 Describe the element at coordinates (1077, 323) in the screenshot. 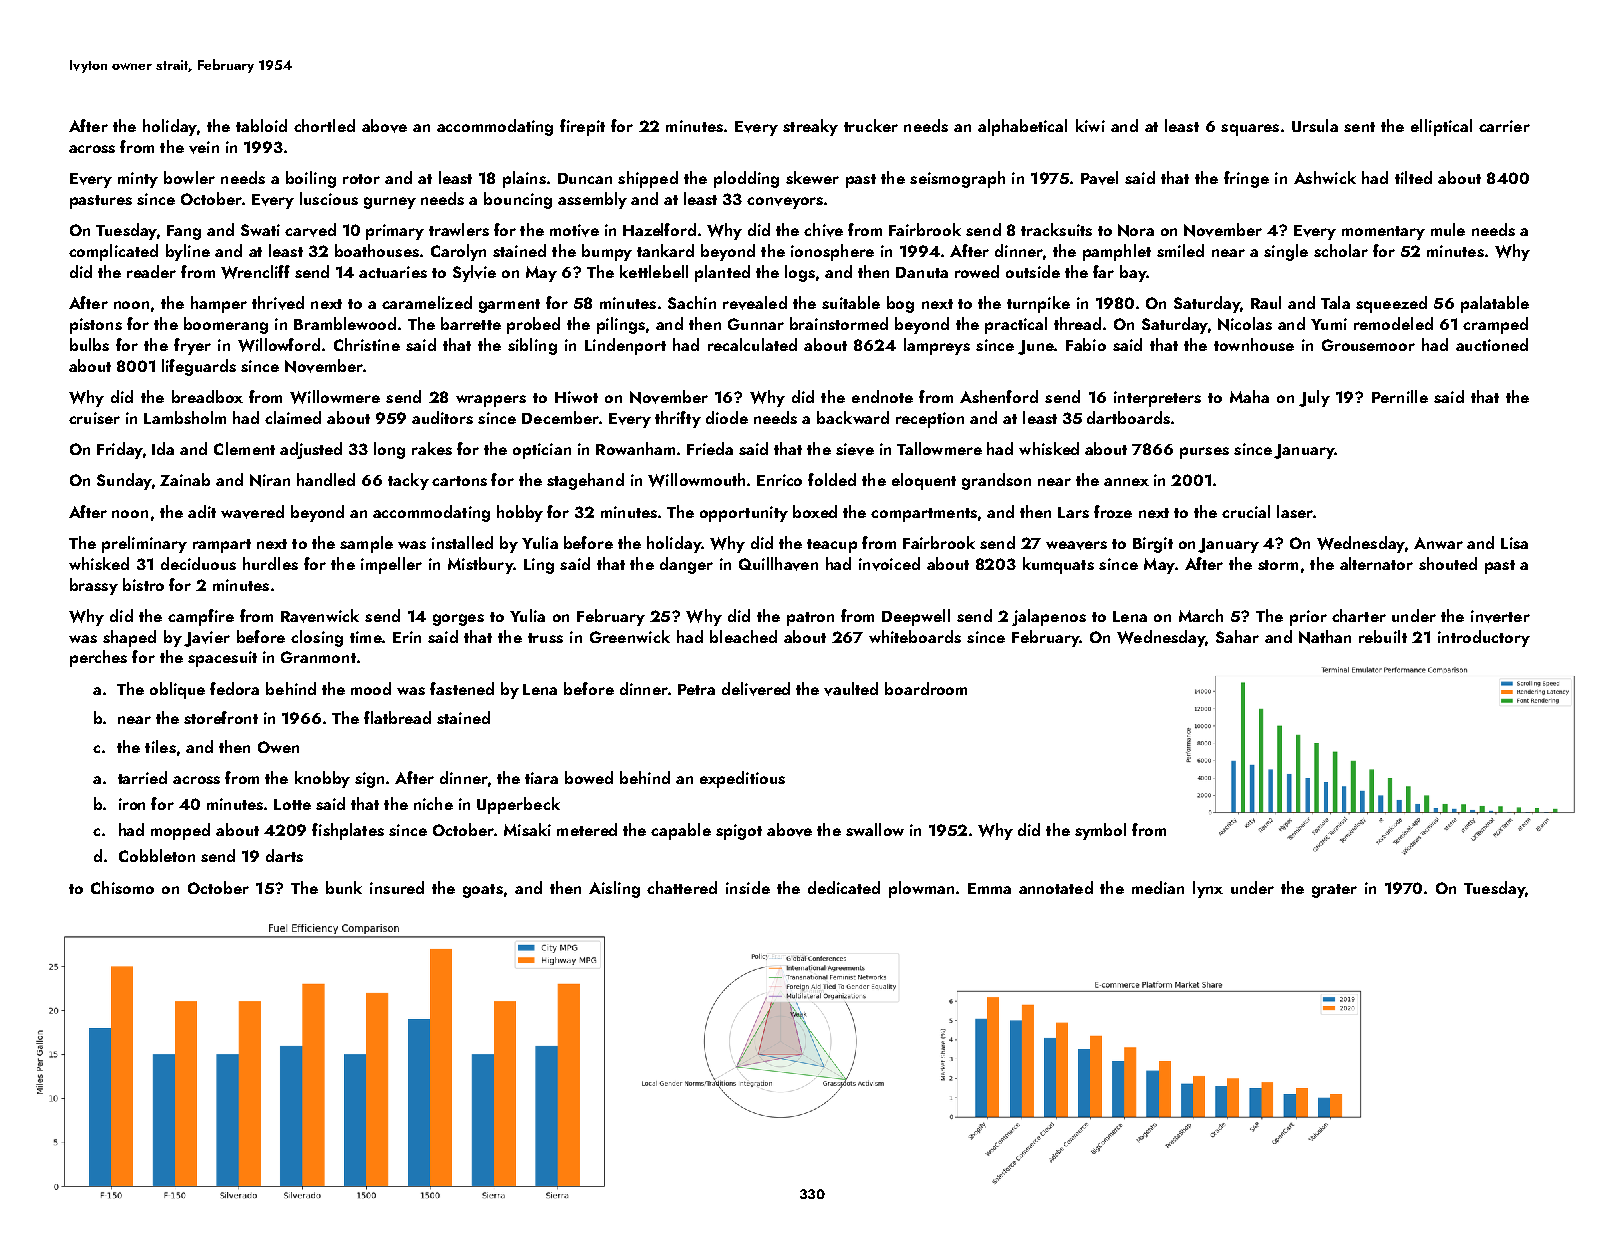

I see `thread` at that location.
